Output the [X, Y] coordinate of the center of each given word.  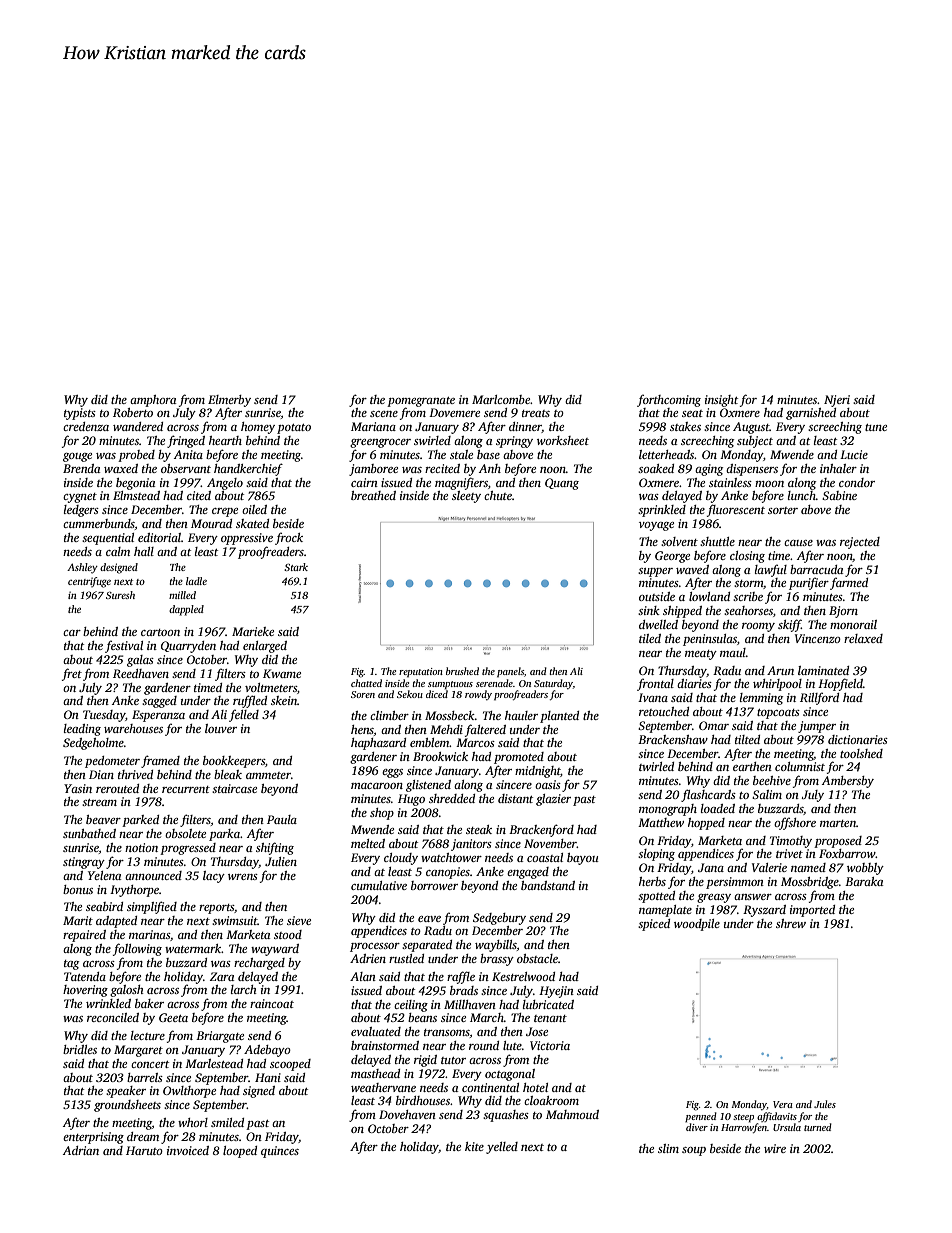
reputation [421, 673]
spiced [654, 925]
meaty [701, 655]
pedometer [112, 762]
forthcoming [669, 400]
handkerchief [248, 469]
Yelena [104, 875]
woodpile [697, 925]
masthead [375, 1073]
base [488, 454]
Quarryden [188, 647]
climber [389, 715]
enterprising [93, 1138]
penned [701, 1117]
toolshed [861, 753]
